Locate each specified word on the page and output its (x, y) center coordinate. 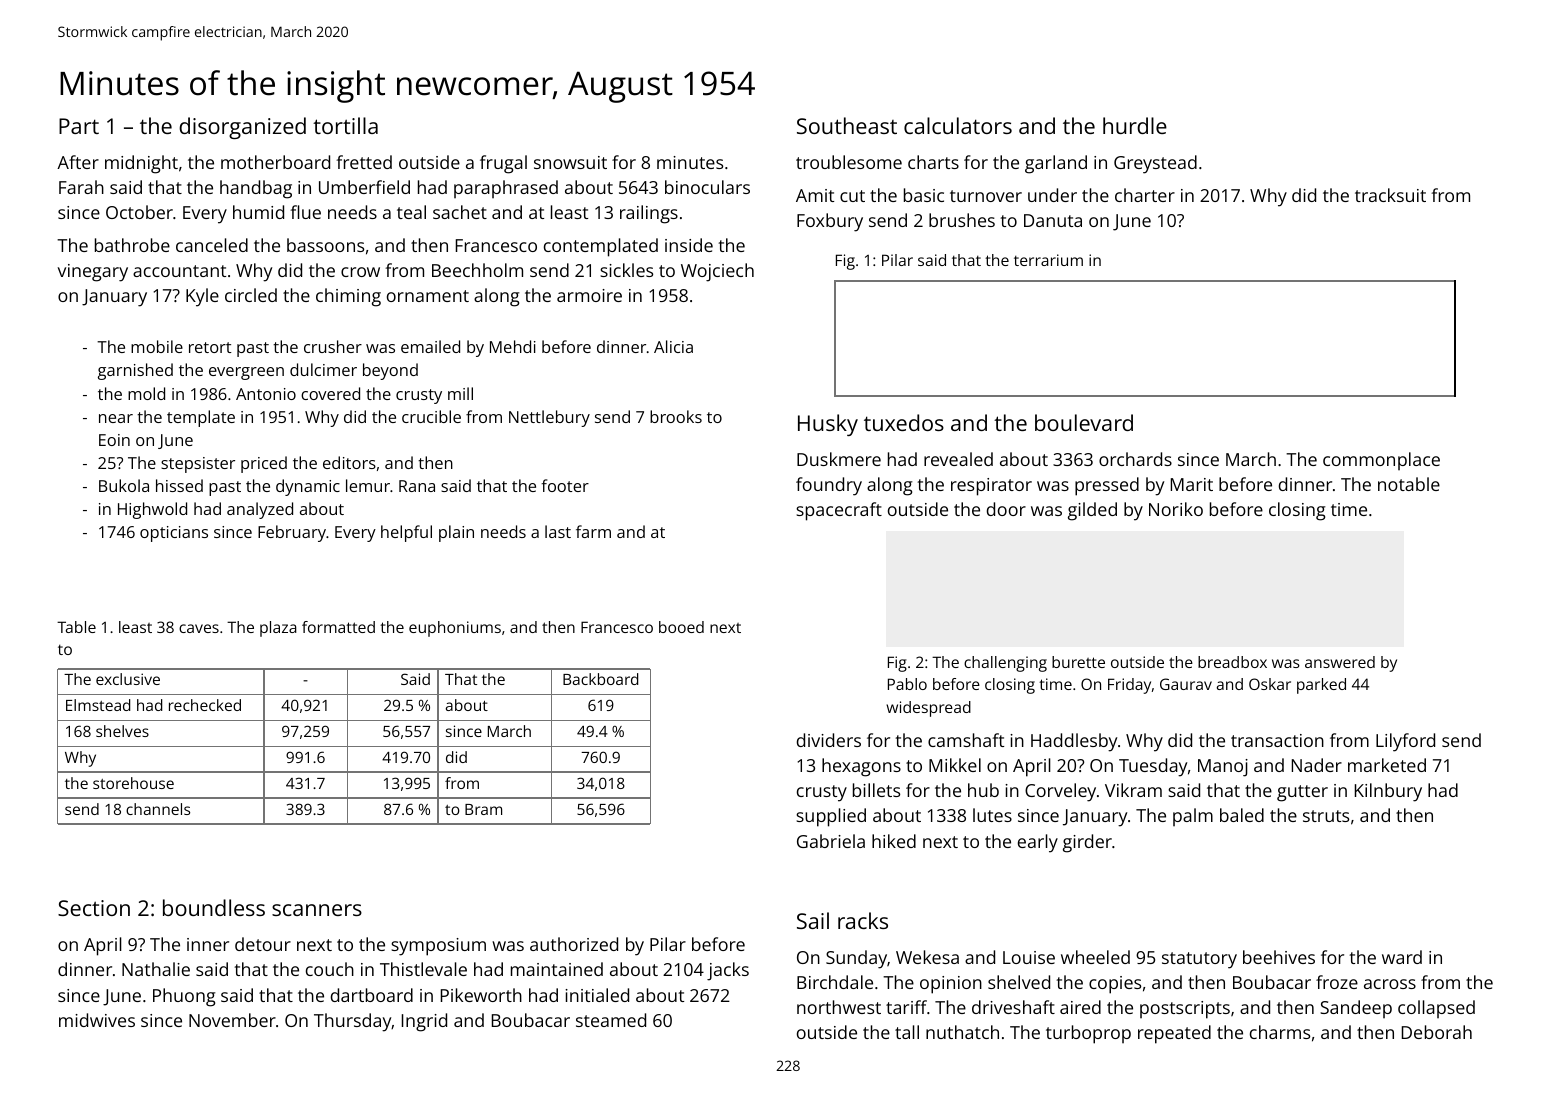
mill (460, 393)
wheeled (1095, 957)
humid (258, 212)
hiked (894, 841)
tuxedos (904, 422)
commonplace (1381, 461)
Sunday (856, 959)
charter (1145, 195)
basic (924, 195)
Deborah (1437, 1032)
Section (94, 908)
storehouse (133, 783)
